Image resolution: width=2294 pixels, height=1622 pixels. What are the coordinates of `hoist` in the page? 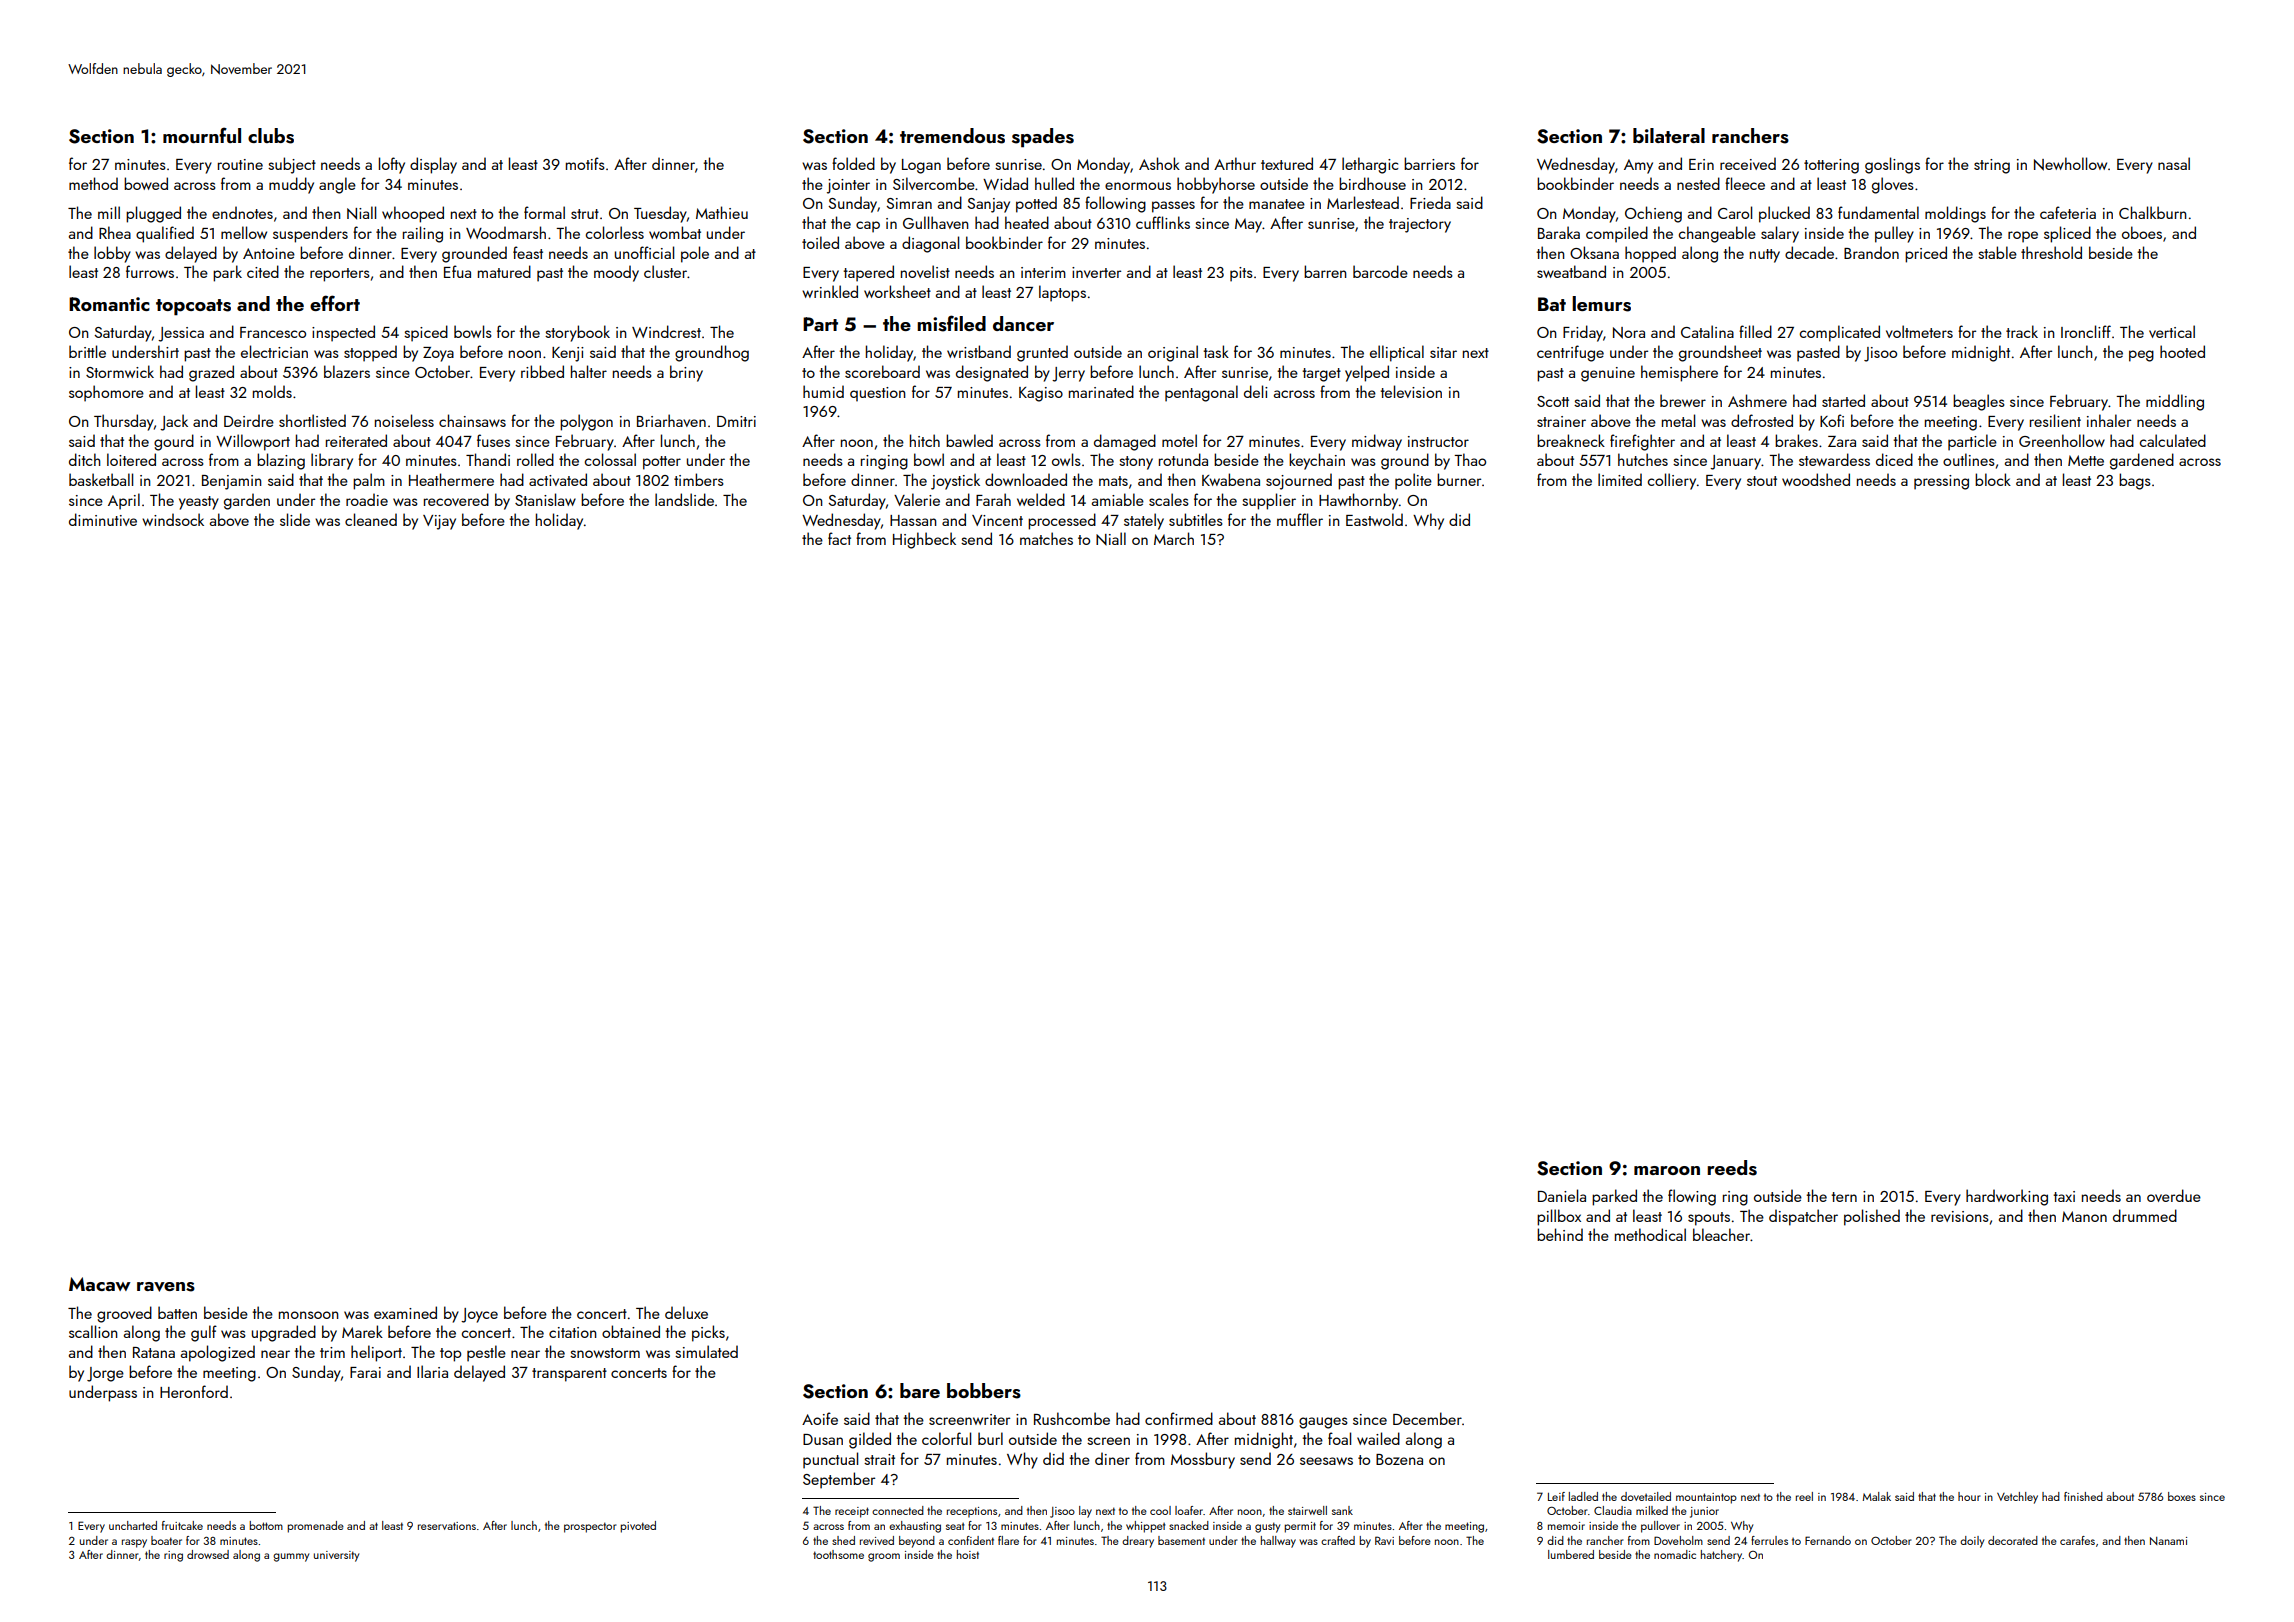 It's located at (968, 1554).
